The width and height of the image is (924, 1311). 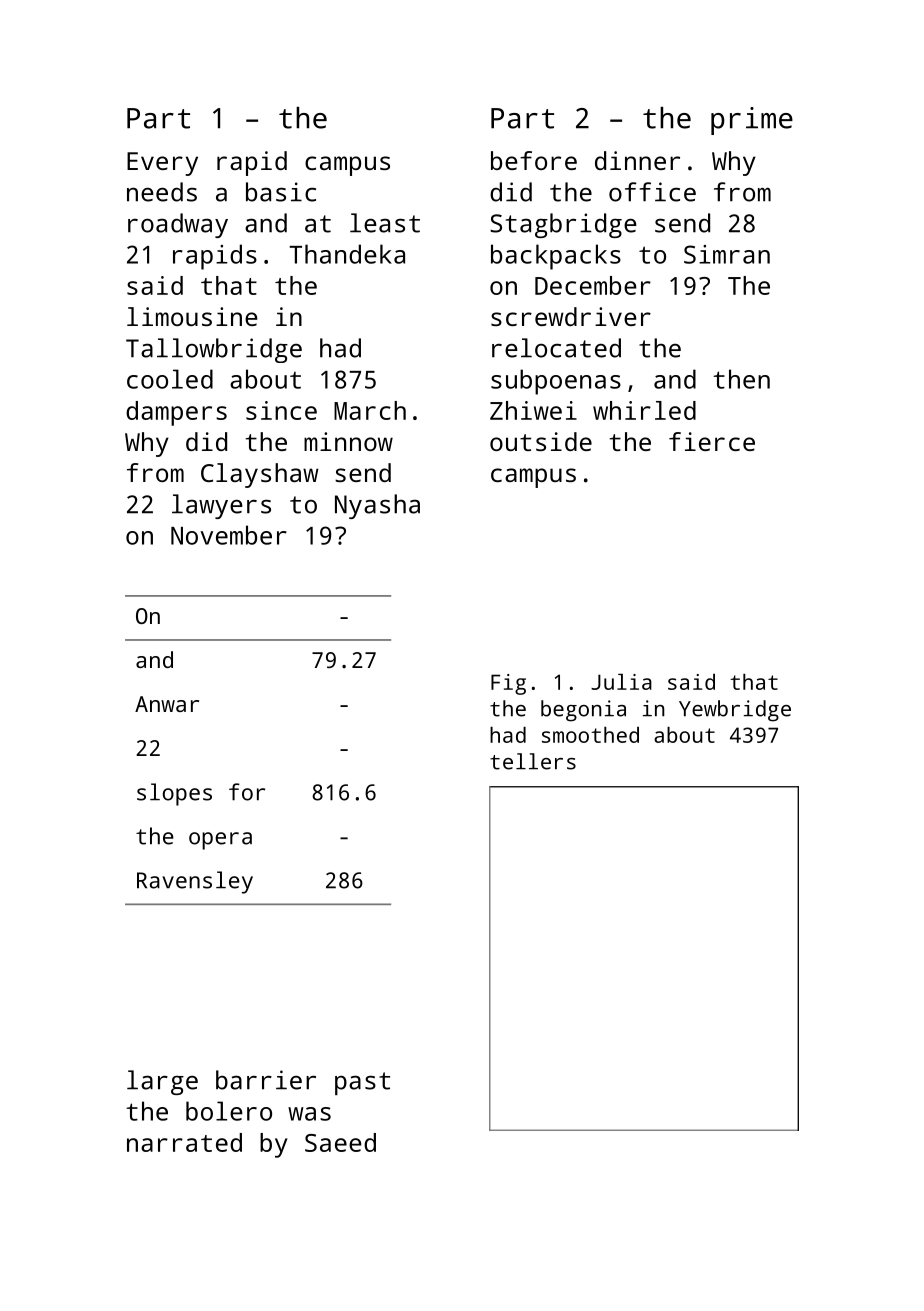 What do you see at coordinates (712, 441) in the image?
I see `fierce` at bounding box center [712, 441].
